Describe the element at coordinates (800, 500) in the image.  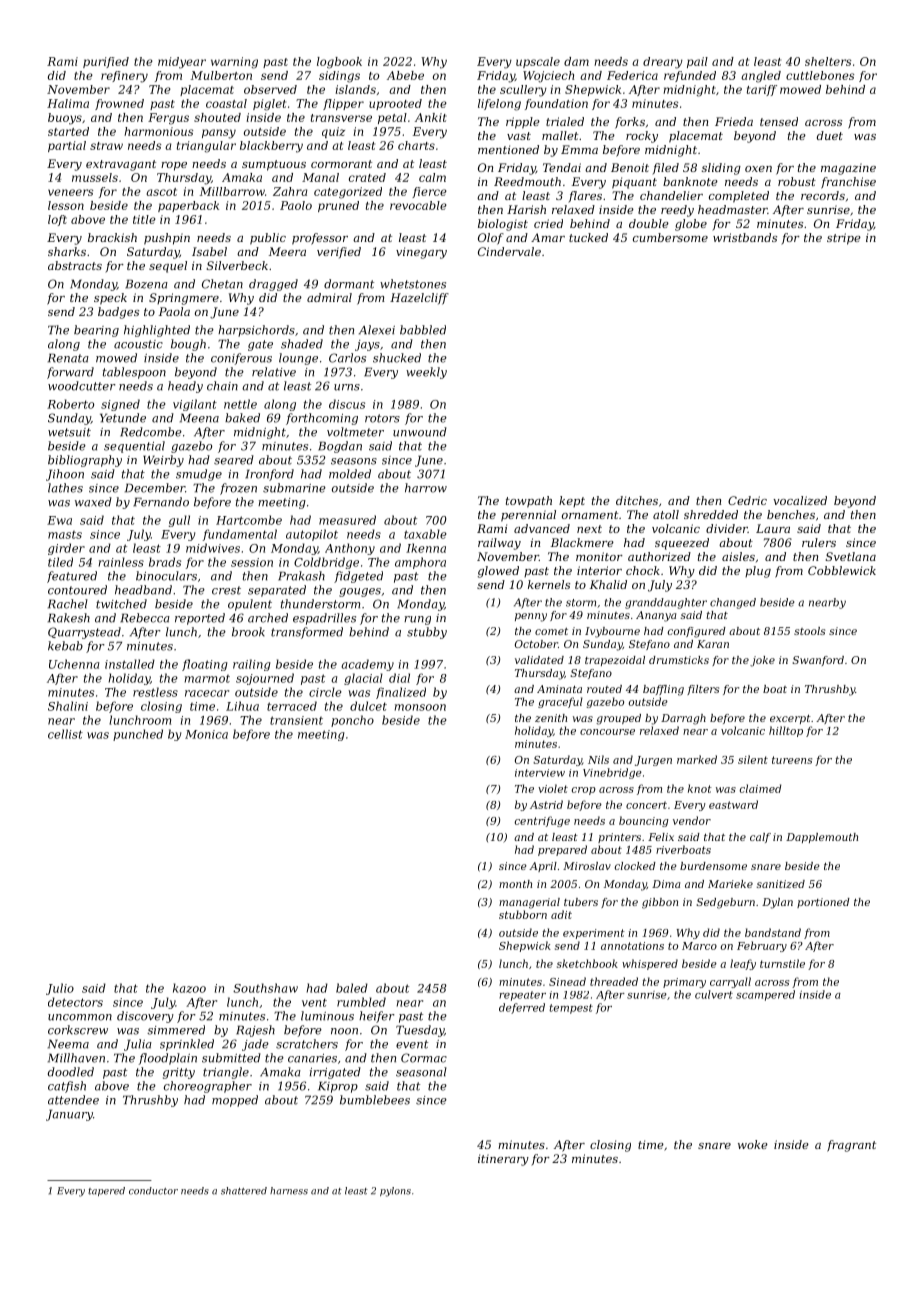
I see `vocalized` at that location.
